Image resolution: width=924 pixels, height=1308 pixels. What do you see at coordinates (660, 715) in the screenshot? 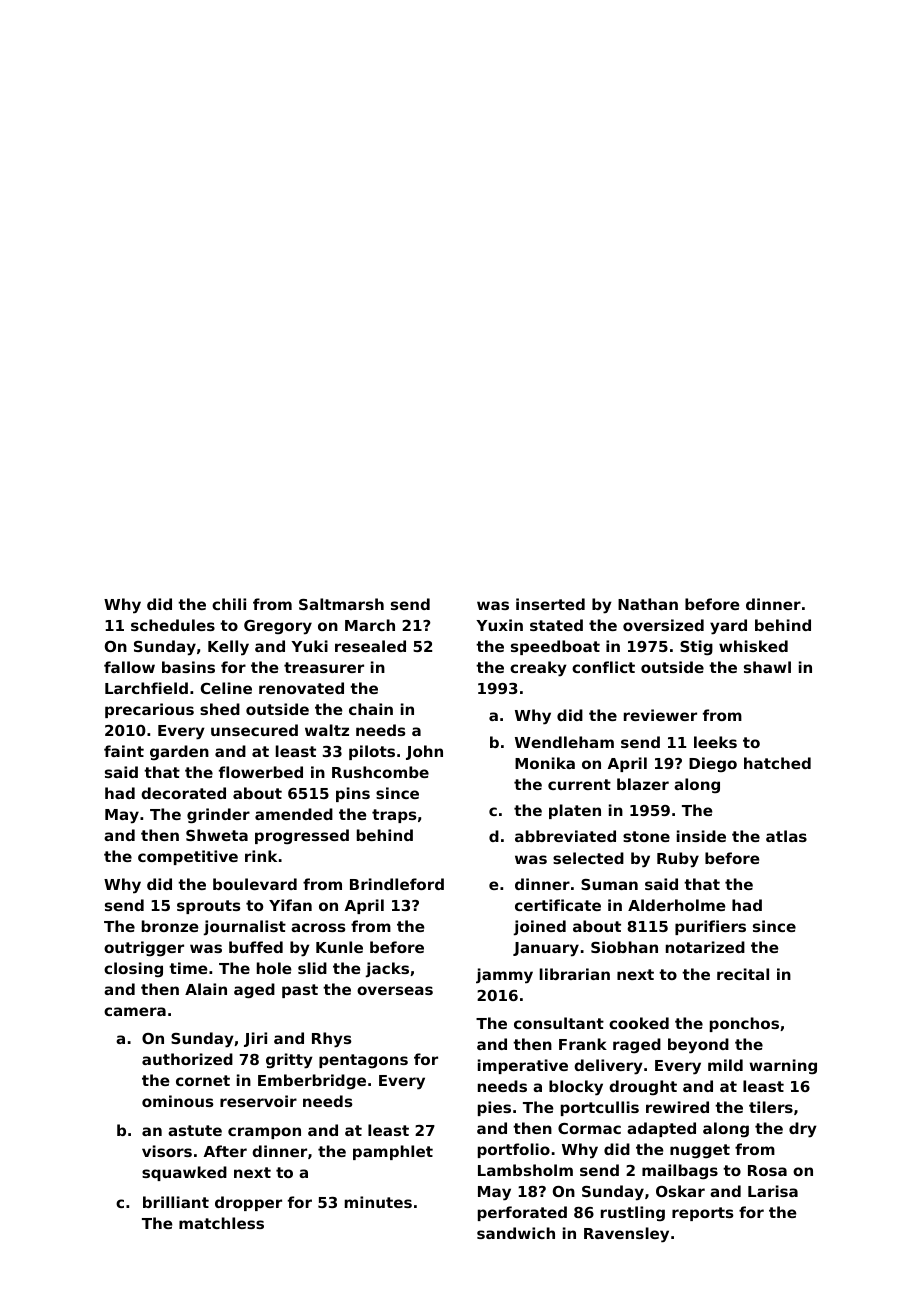
I see `reviewer` at bounding box center [660, 715].
